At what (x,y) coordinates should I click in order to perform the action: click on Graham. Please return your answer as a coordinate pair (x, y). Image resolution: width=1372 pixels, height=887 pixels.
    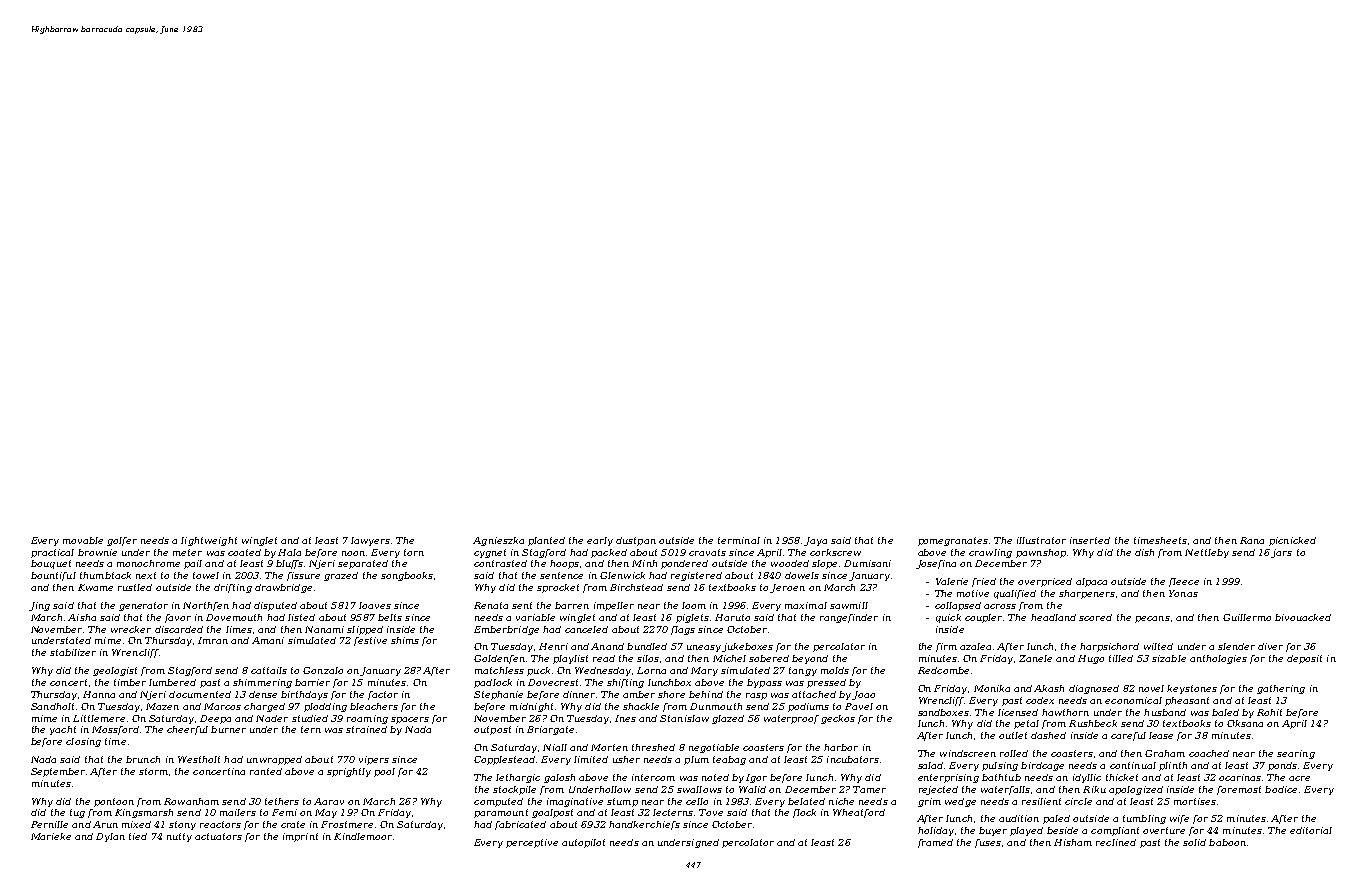
    Looking at the image, I should click on (1165, 753).
